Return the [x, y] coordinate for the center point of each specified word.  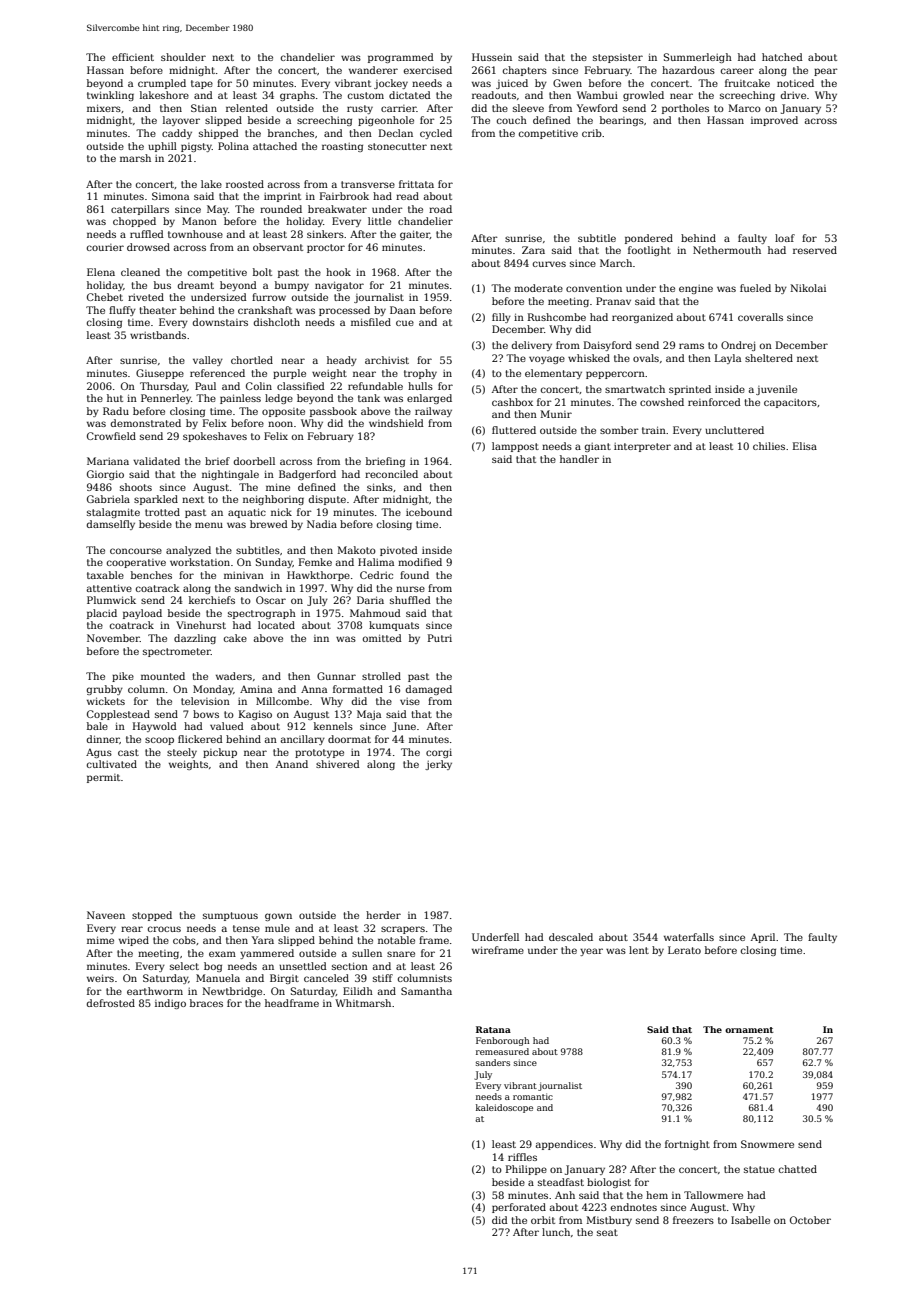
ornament [749, 1030]
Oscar [271, 600]
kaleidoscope [504, 1108]
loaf [785, 238]
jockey [391, 84]
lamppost [515, 447]
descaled [571, 937]
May [217, 210]
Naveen [106, 915]
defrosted [110, 1003]
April [763, 938]
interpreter [642, 447]
